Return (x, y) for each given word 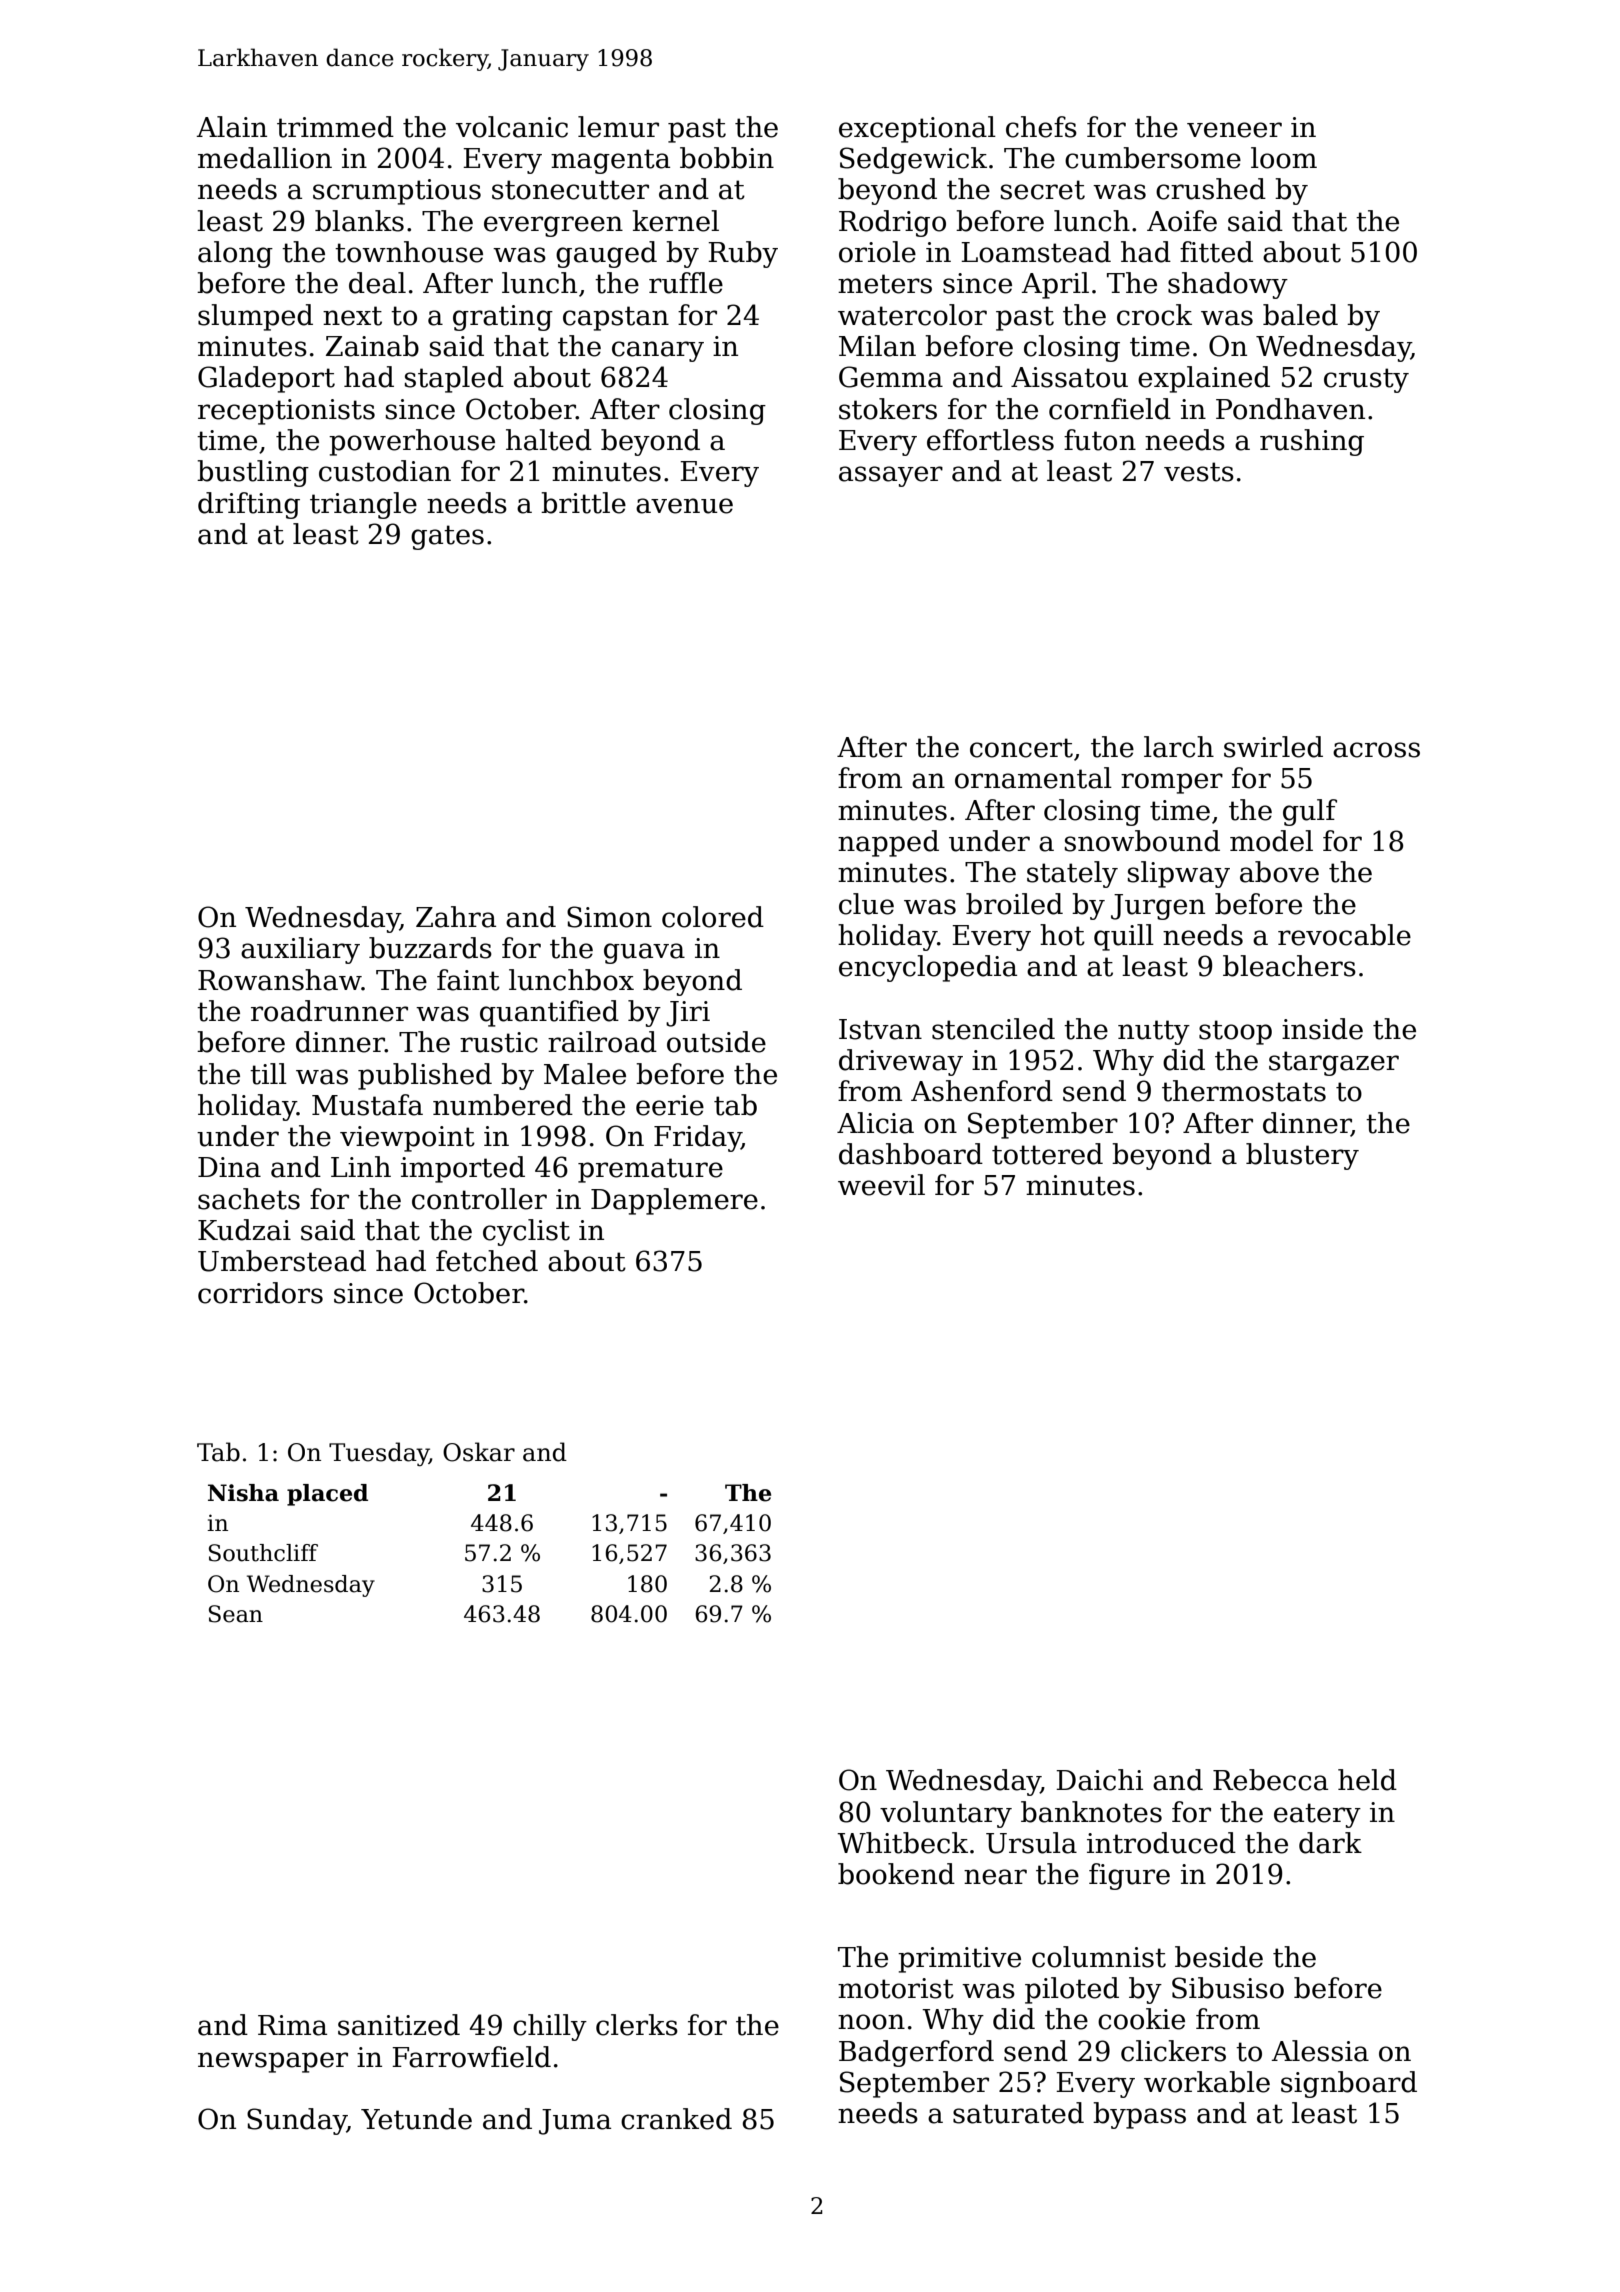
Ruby (743, 254)
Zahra (456, 917)
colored (713, 917)
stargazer (1334, 1063)
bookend (896, 1874)
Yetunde (416, 2119)
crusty (1366, 380)
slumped (255, 317)
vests (1199, 472)
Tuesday (379, 1454)
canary (658, 351)
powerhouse (412, 442)
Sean (236, 1614)
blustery (1302, 1156)
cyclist (526, 1232)
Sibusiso (1228, 1988)
